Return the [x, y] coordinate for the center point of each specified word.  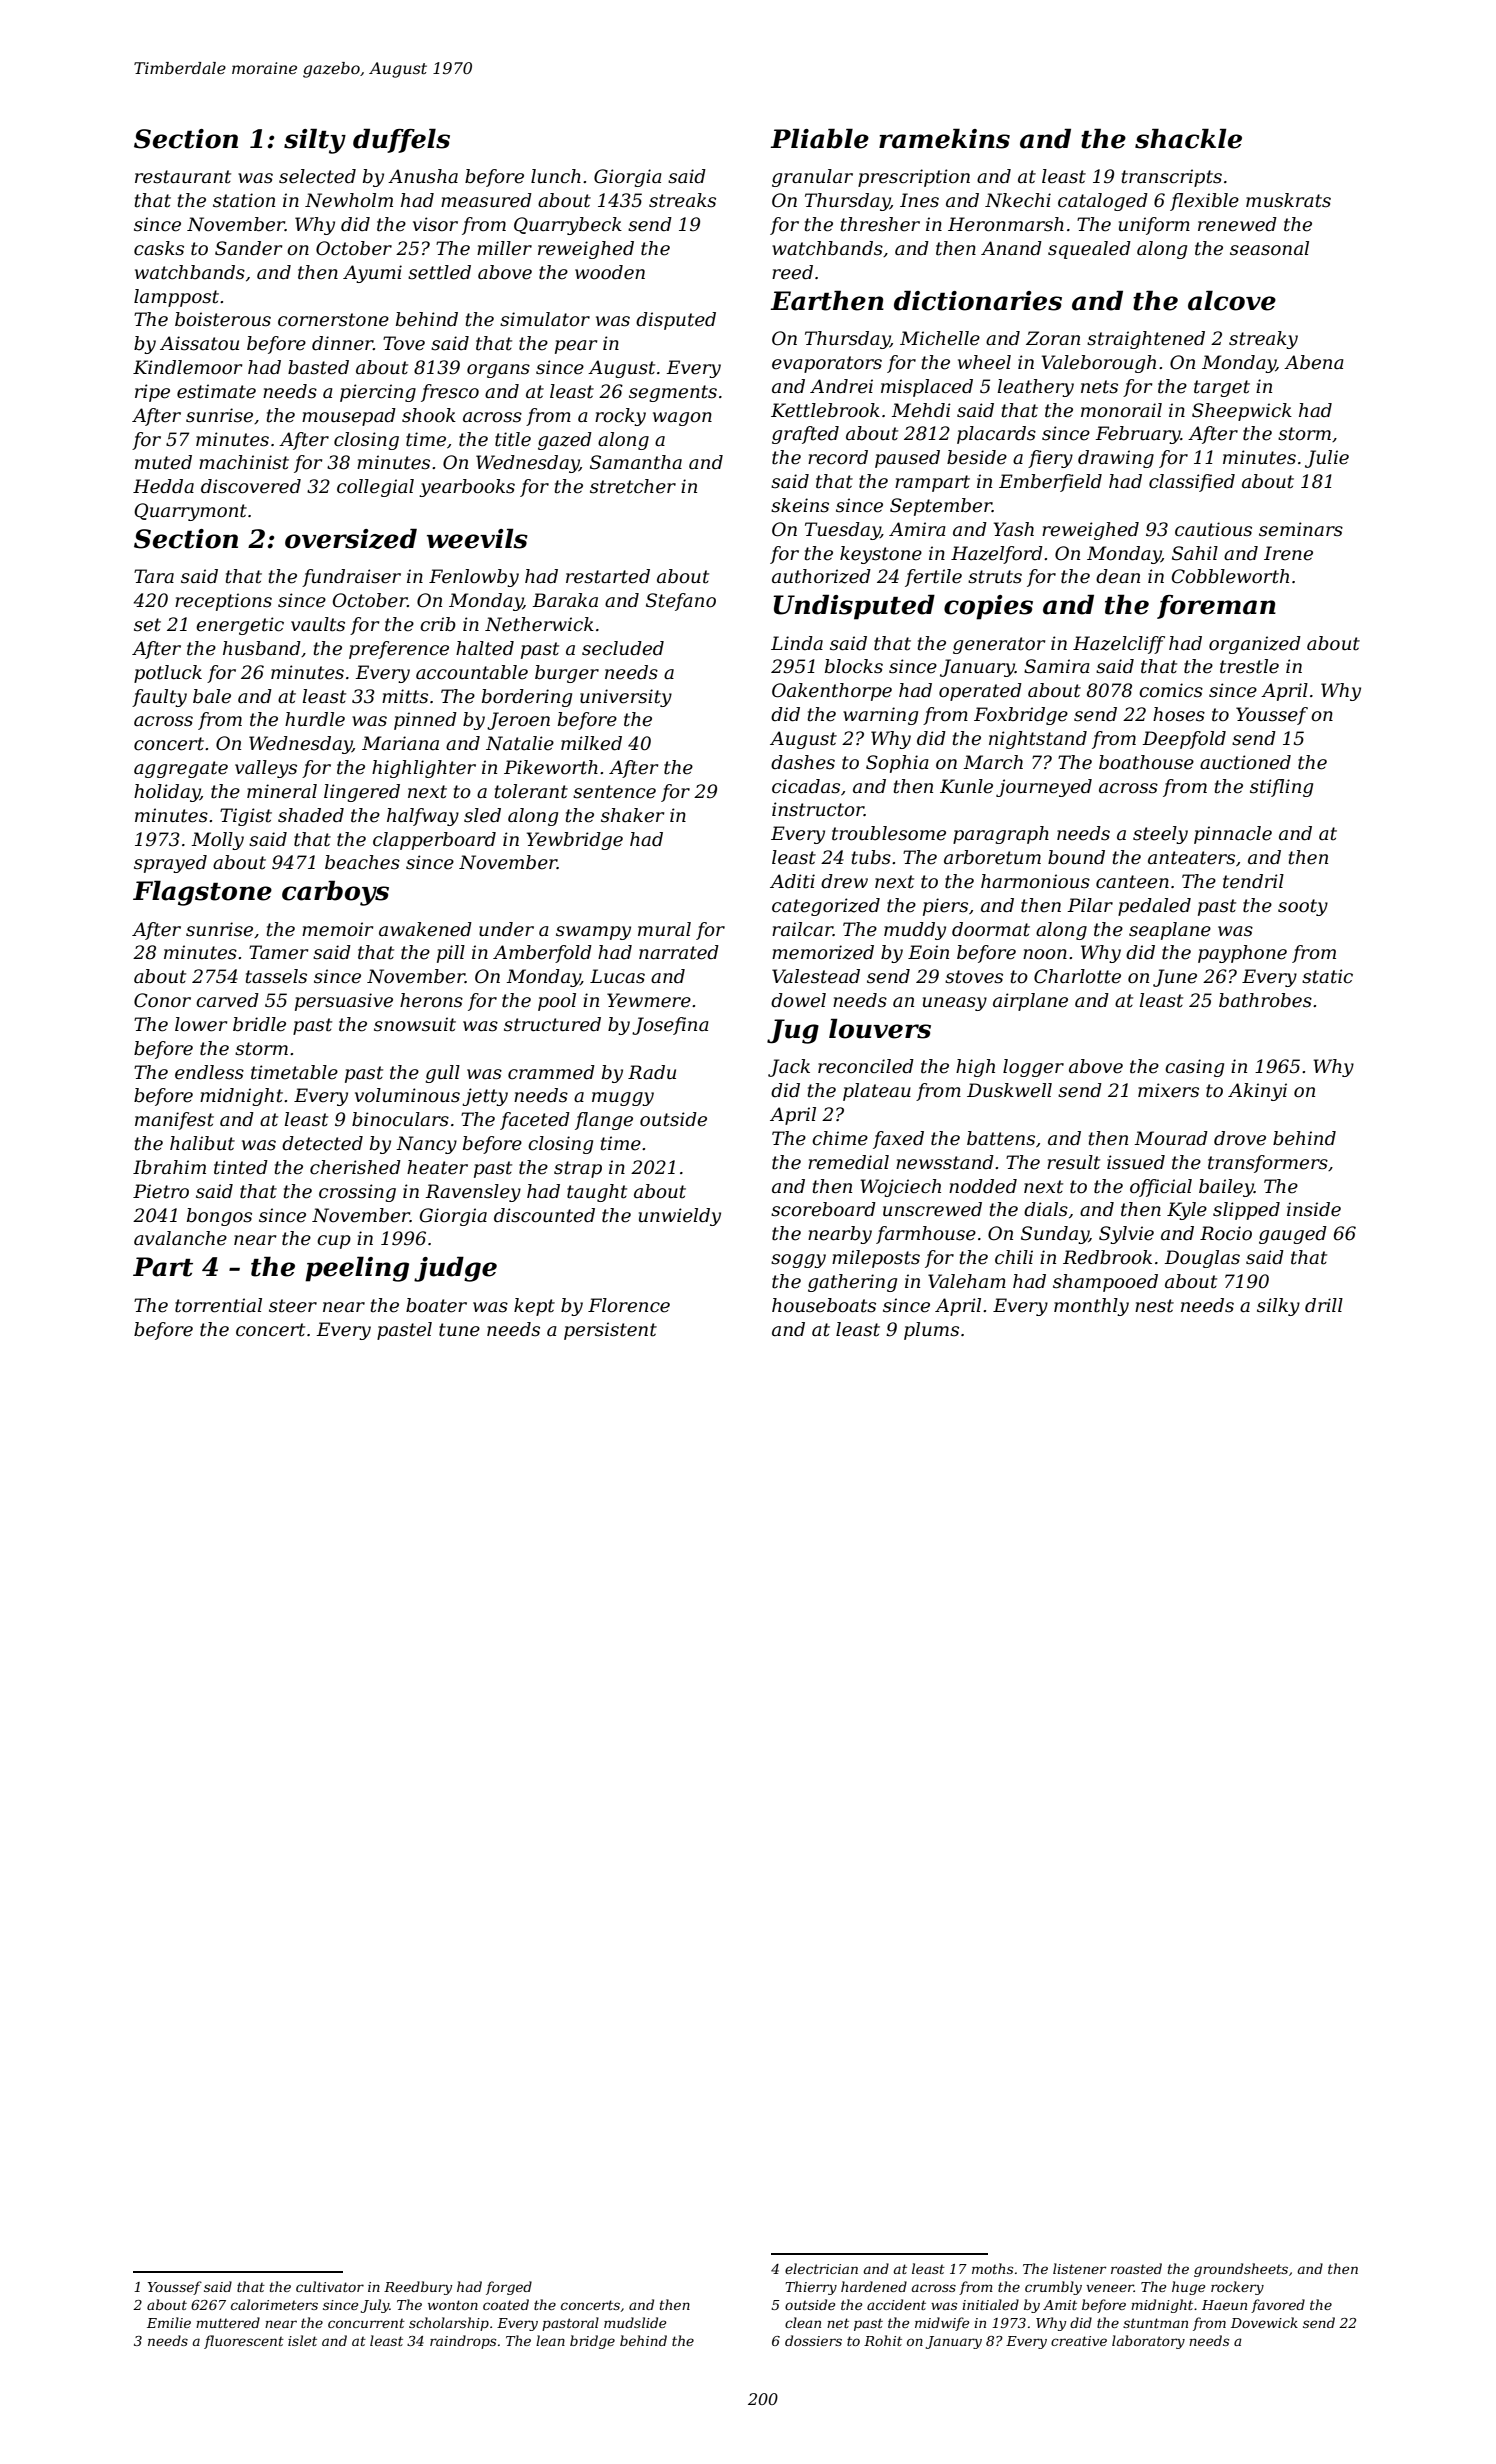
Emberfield [1050, 483]
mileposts [876, 1259]
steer [293, 1306]
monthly [1091, 1307]
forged [509, 2288]
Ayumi [372, 274]
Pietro [161, 1191]
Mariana [400, 743]
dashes [803, 762]
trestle [1249, 666]
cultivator [330, 2286]
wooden [610, 272]
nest [1154, 1306]
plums [931, 1331]
